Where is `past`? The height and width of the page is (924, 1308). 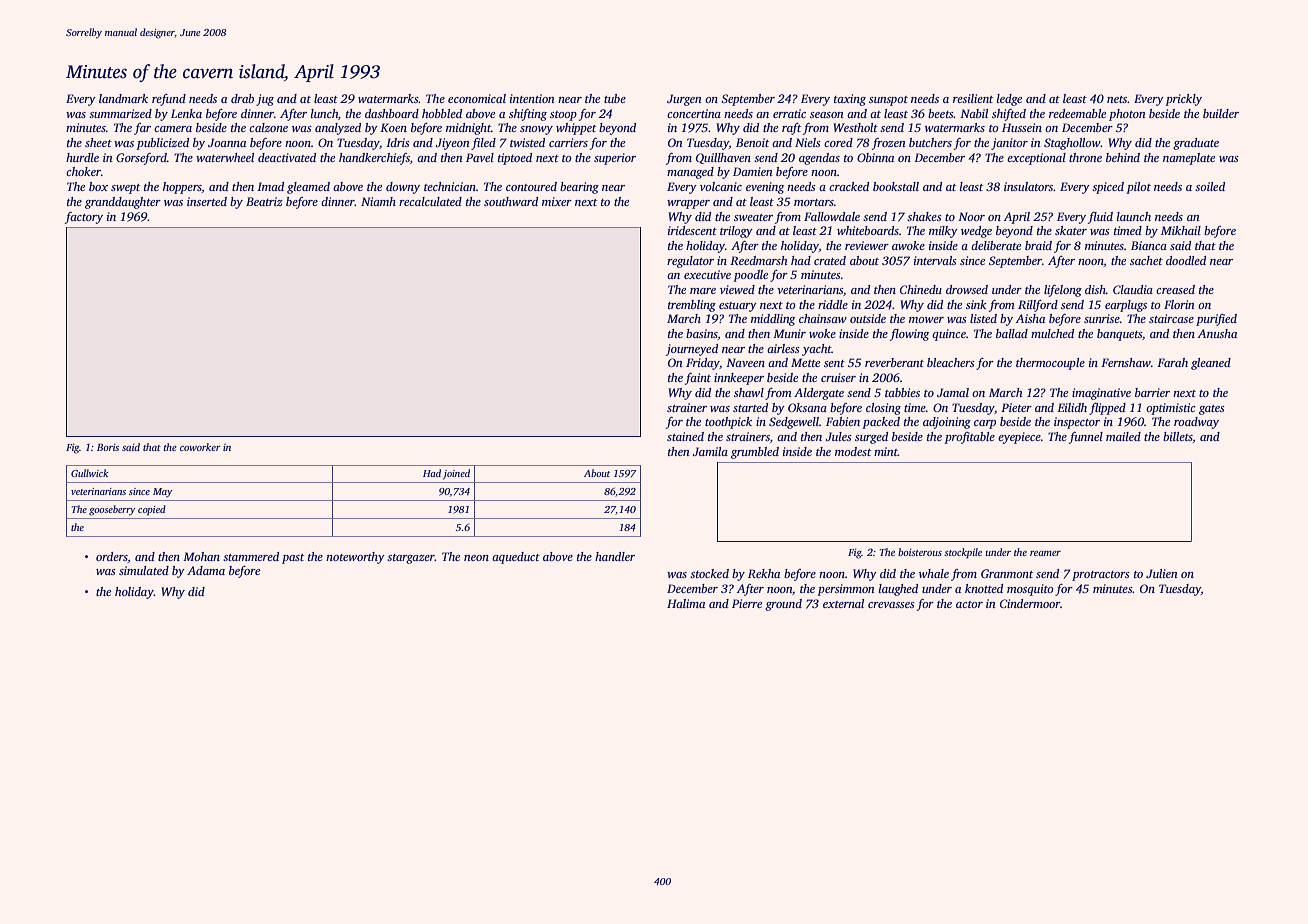
past is located at coordinates (293, 559).
